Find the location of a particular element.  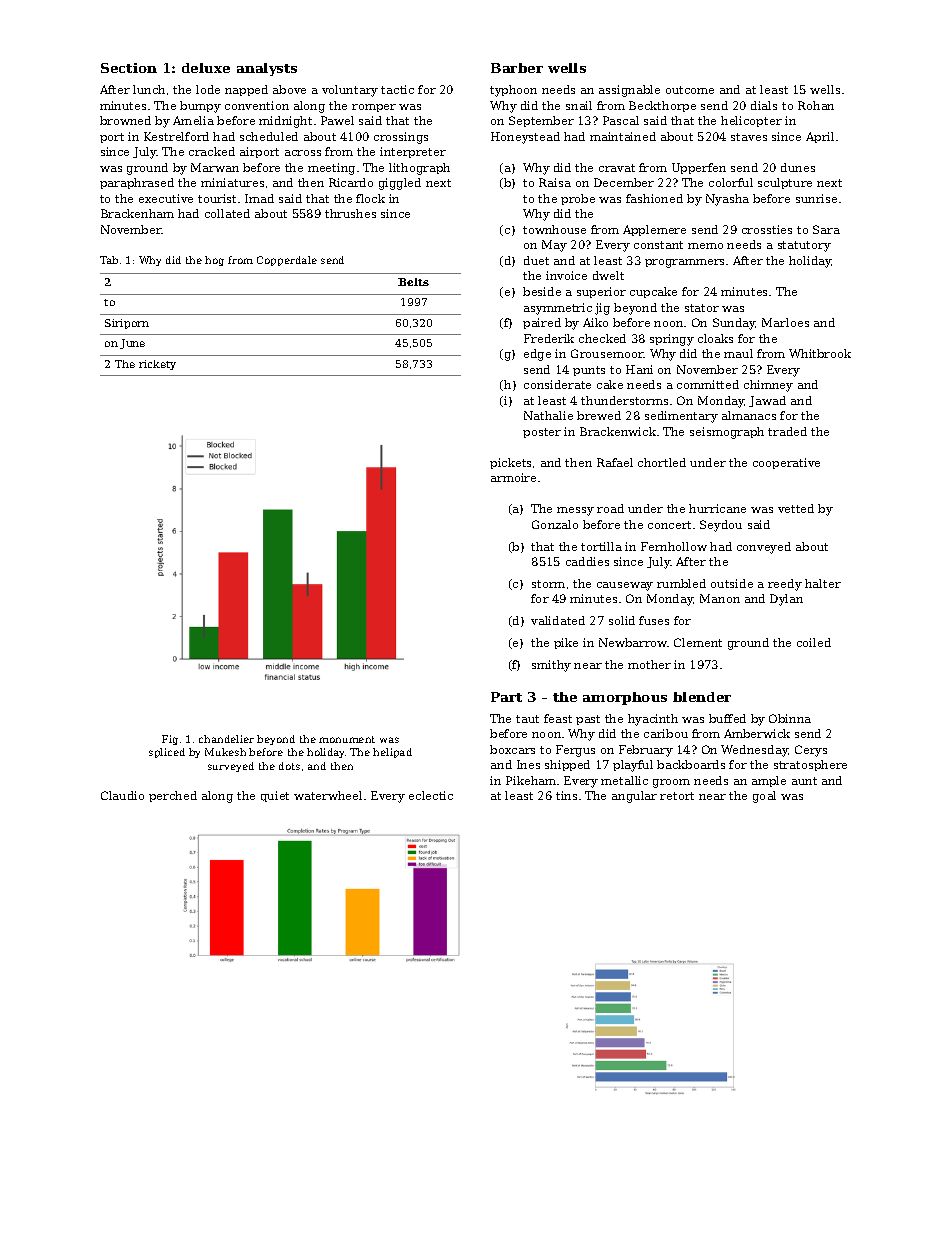

caddies is located at coordinates (587, 561).
